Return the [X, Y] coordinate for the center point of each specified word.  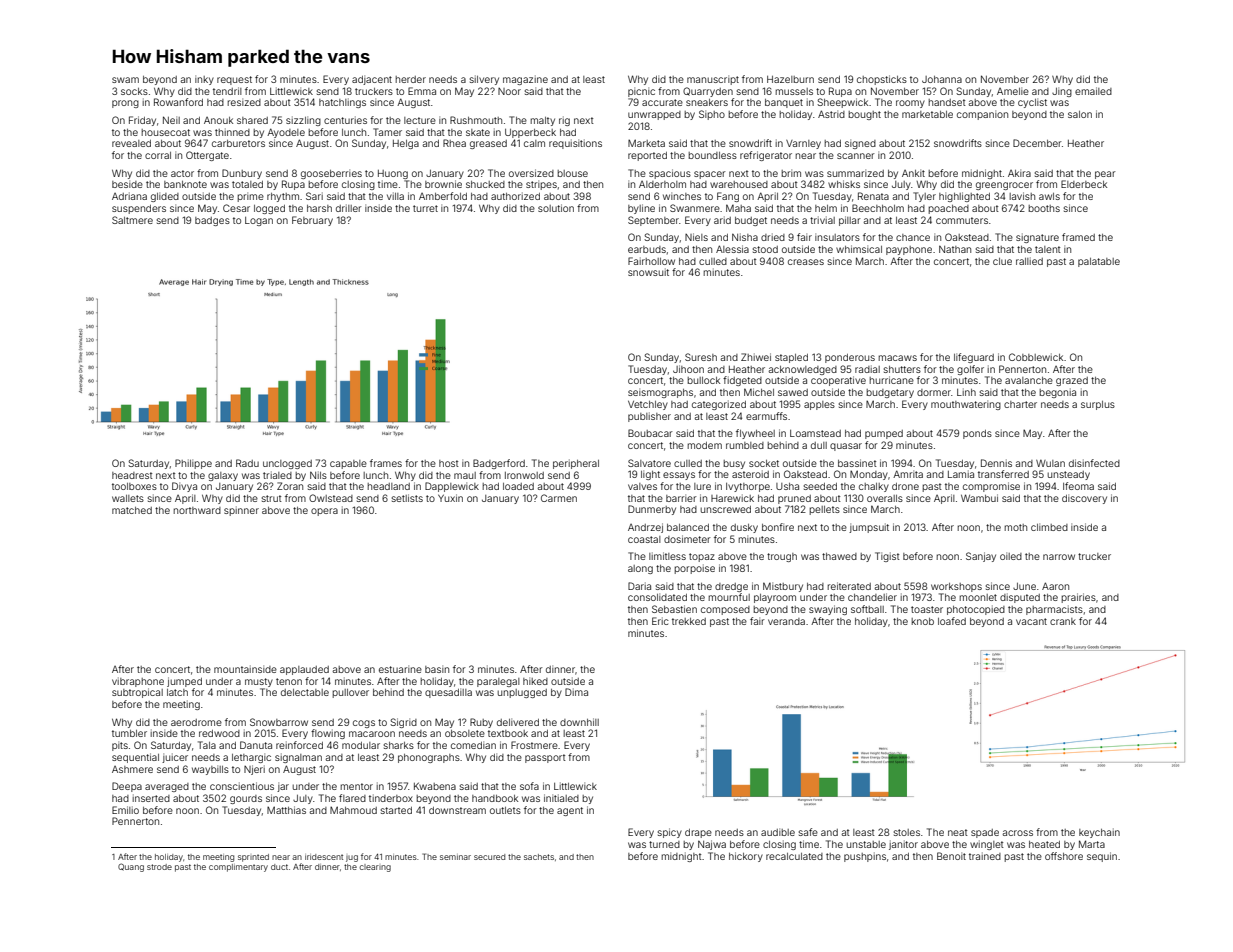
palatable [1099, 262]
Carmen [559, 498]
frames [386, 463]
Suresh [701, 357]
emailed [1093, 91]
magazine [525, 80]
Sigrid [403, 723]
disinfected [1094, 463]
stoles [907, 832]
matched [132, 510]
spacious [670, 174]
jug [352, 858]
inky [204, 80]
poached [948, 209]
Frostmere [534, 745]
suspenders [139, 209]
